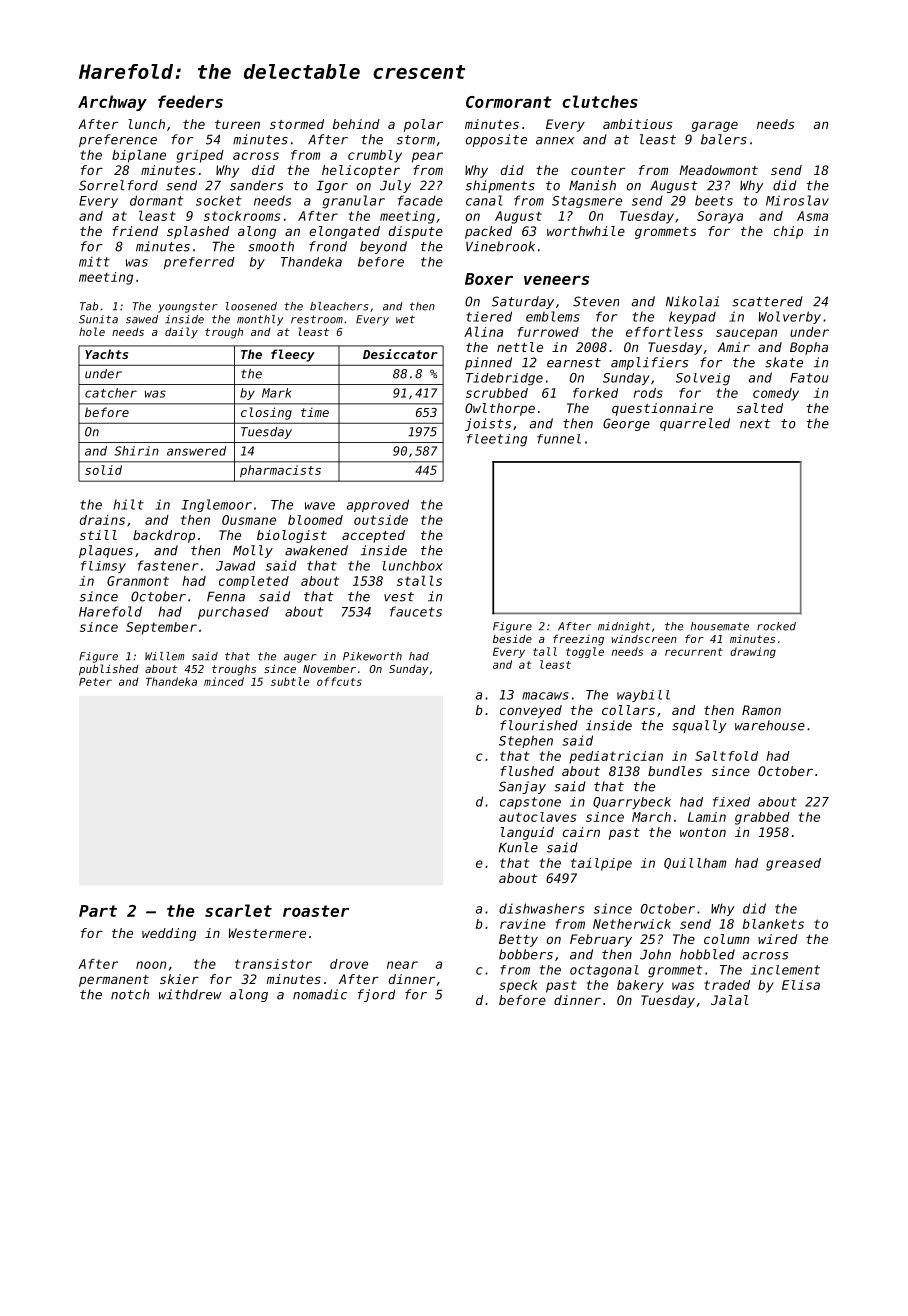 This page has width=908, height=1316. What do you see at coordinates (715, 126) in the page?
I see `garage` at bounding box center [715, 126].
